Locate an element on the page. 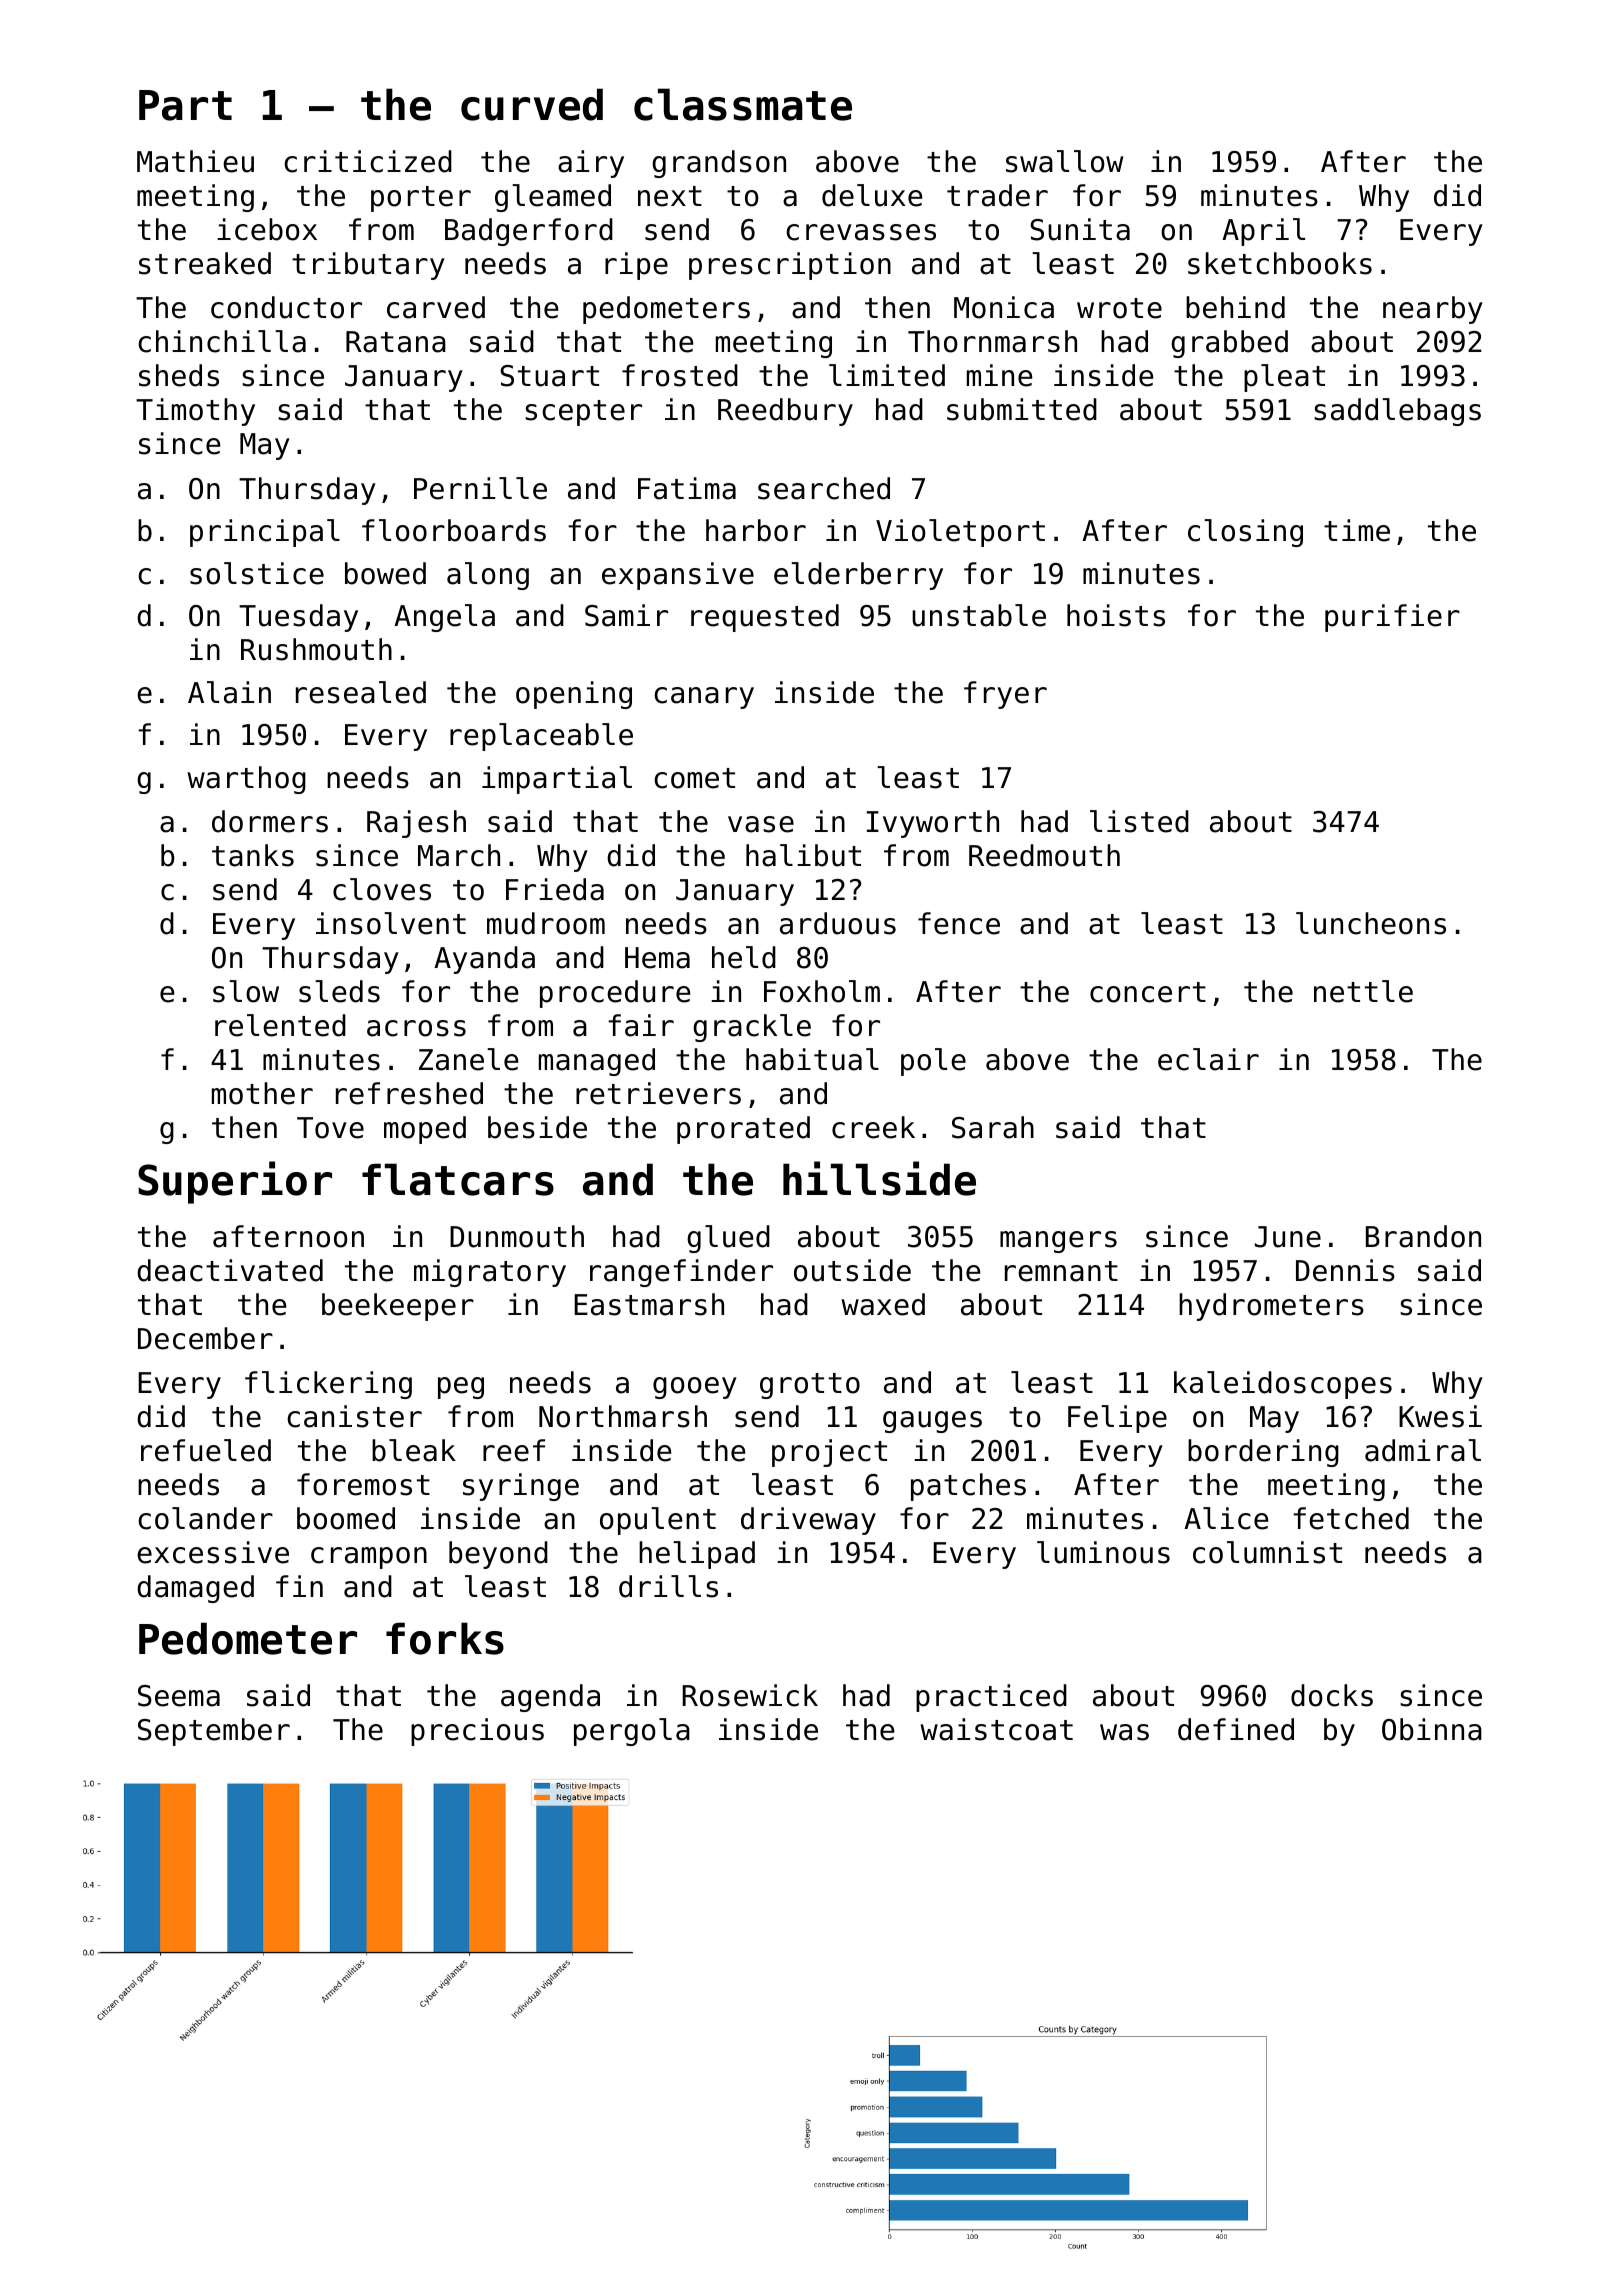 The height and width of the image is (2292, 1620). Obinna is located at coordinates (1432, 1729).
